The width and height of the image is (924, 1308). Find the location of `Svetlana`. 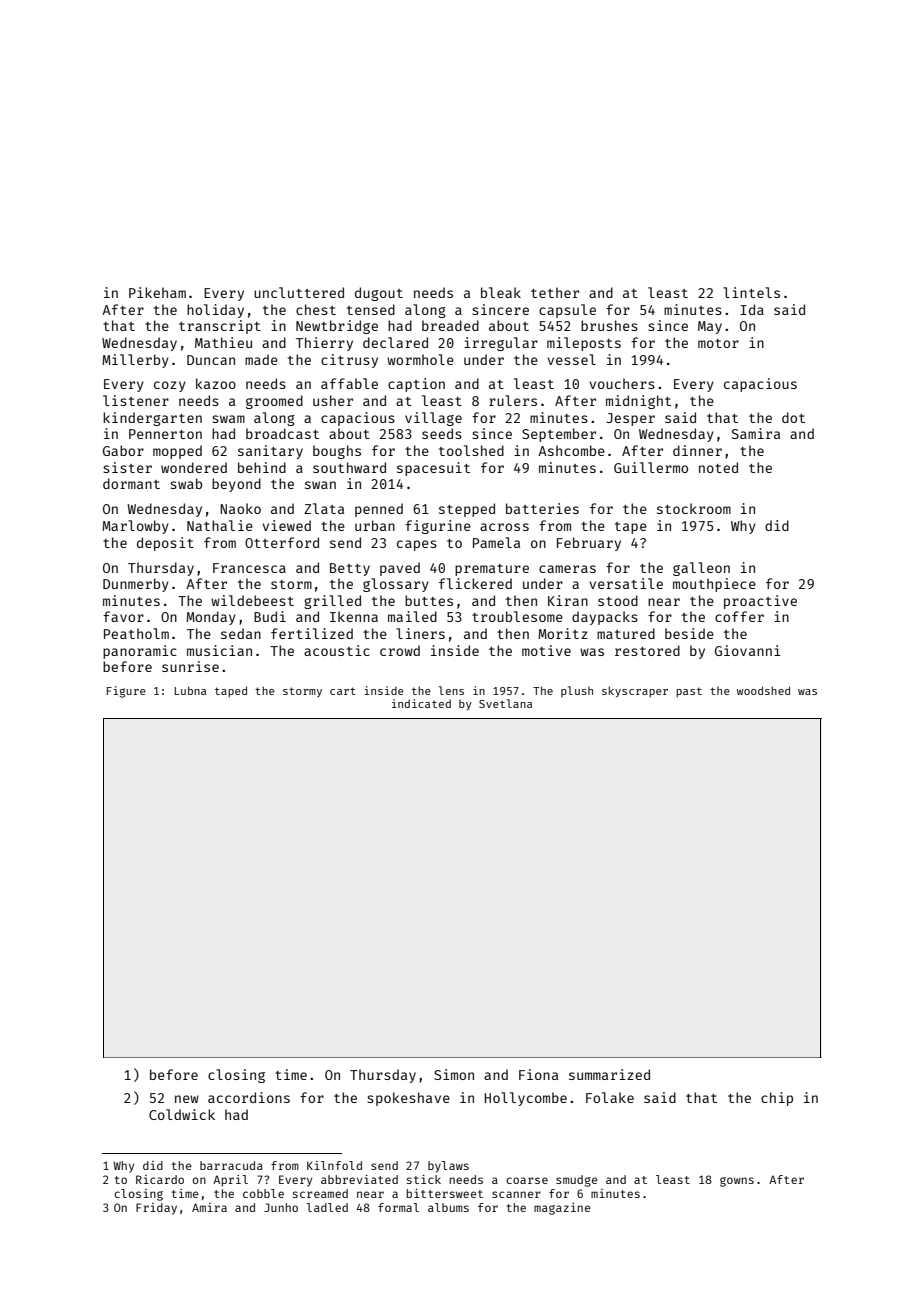

Svetlana is located at coordinates (505, 703).
